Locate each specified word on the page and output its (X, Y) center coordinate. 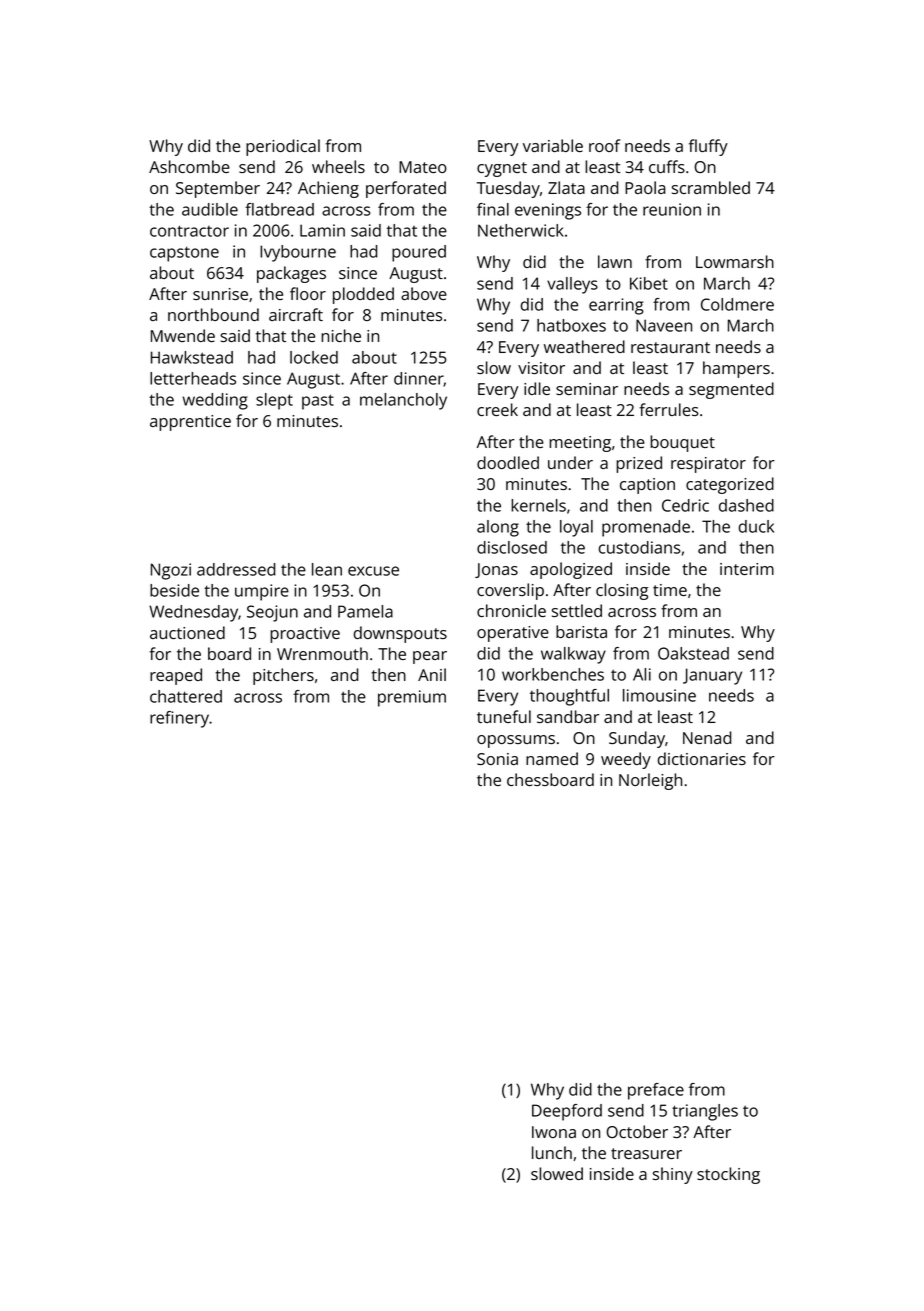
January (712, 676)
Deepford (567, 1112)
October (637, 1131)
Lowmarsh (735, 261)
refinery (179, 719)
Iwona (554, 1132)
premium (412, 698)
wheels (338, 166)
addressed (236, 569)
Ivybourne (298, 253)
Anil (432, 674)
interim (747, 569)
